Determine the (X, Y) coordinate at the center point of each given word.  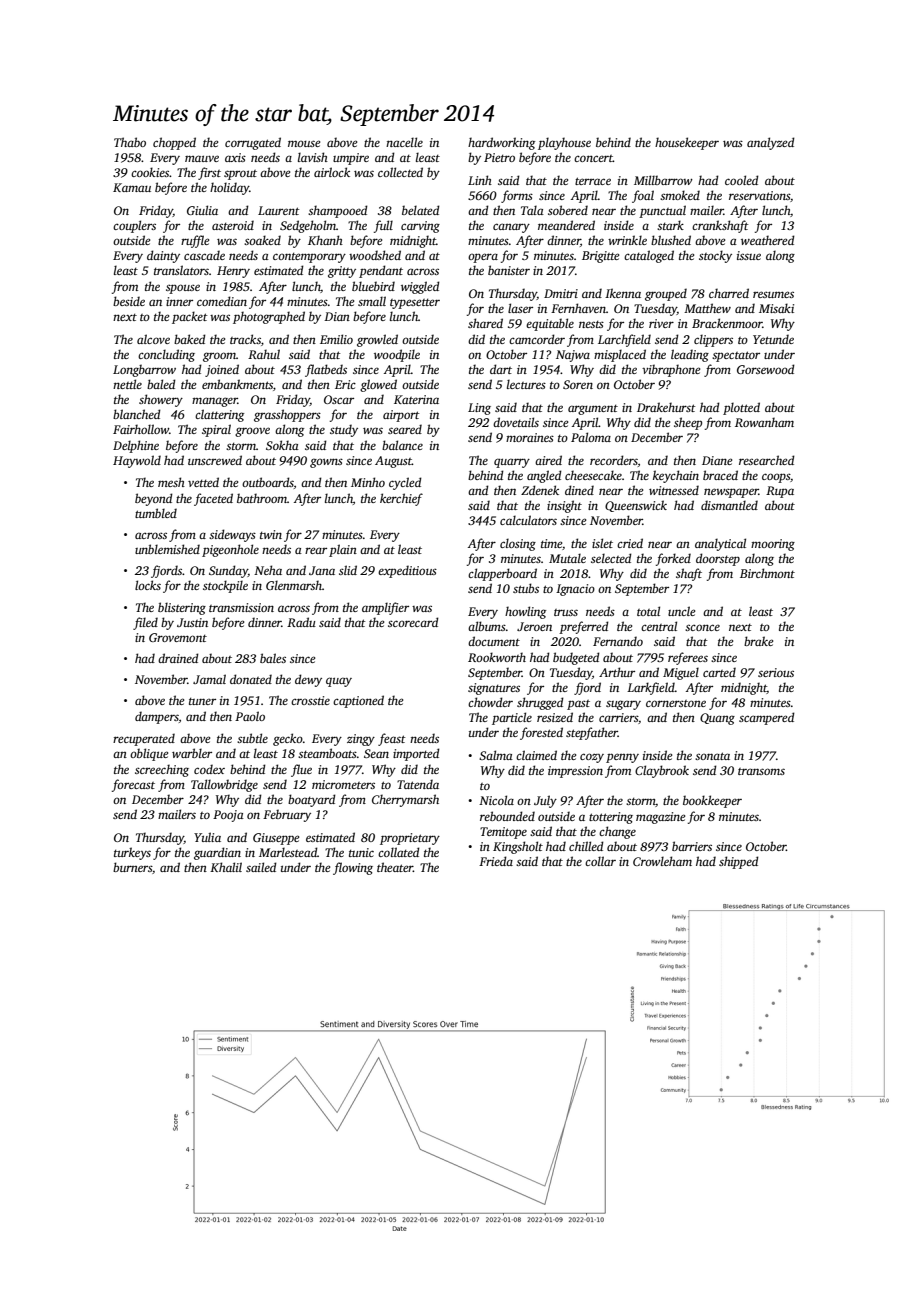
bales (273, 658)
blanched (137, 414)
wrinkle (627, 240)
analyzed (771, 143)
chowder (490, 702)
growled (377, 340)
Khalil (226, 867)
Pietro (499, 157)
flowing (353, 868)
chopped (174, 143)
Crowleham (662, 861)
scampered (767, 718)
